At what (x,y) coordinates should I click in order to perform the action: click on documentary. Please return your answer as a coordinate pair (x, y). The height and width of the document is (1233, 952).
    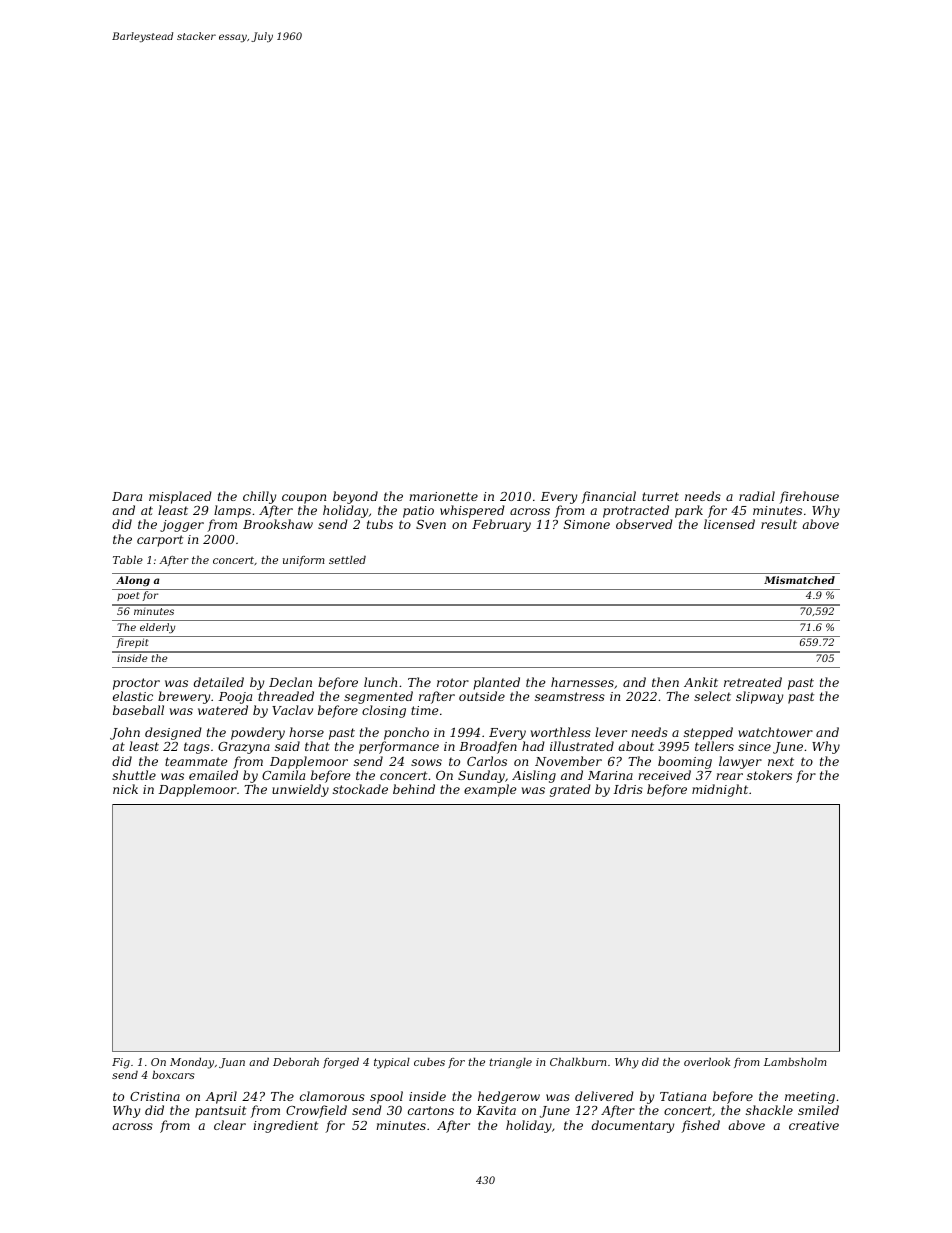
    Looking at the image, I should click on (633, 1126).
